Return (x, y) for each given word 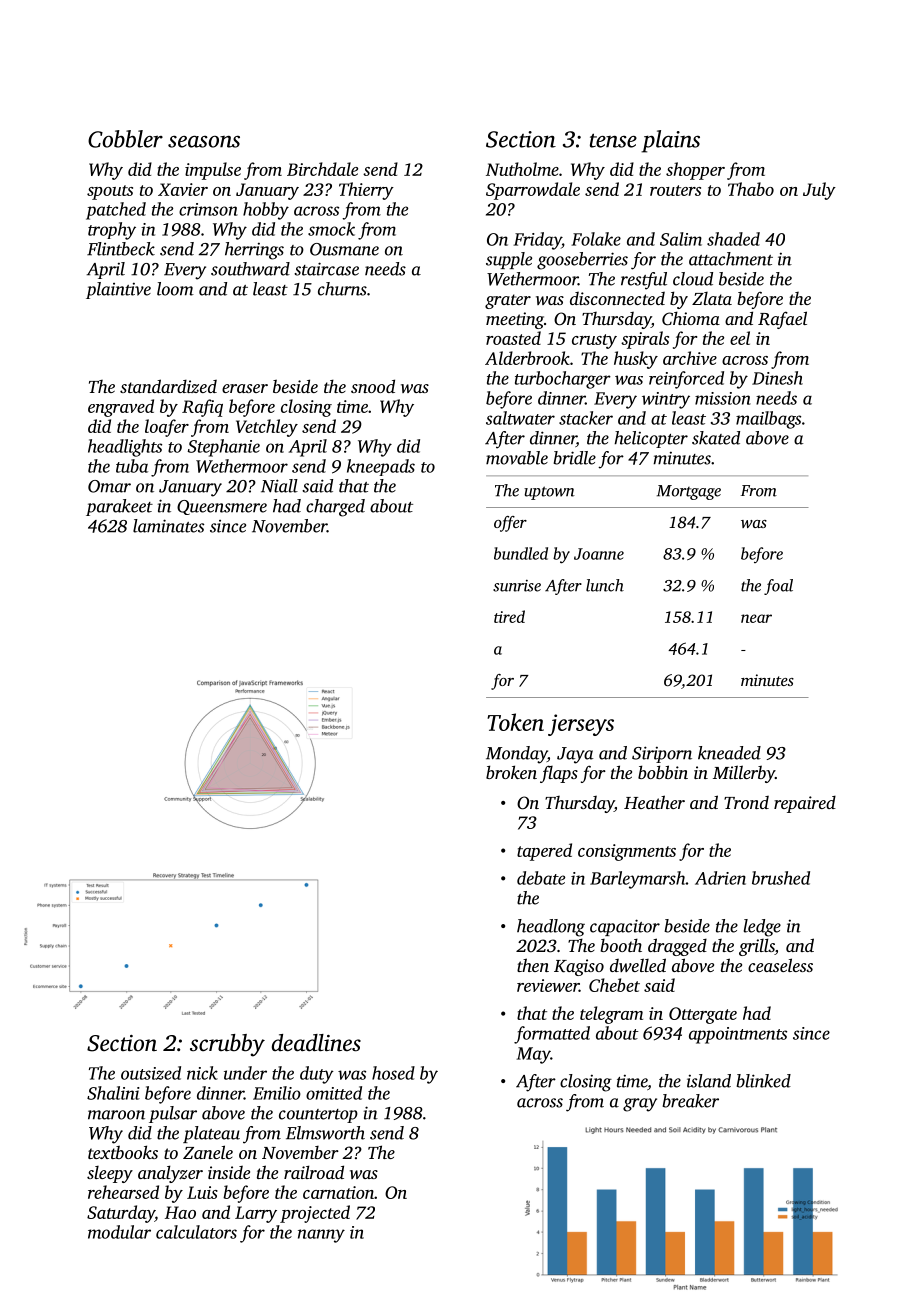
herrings (254, 251)
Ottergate (703, 1015)
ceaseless (780, 965)
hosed (393, 1073)
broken (511, 772)
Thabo (751, 189)
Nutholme (522, 169)
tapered (544, 852)
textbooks (123, 1152)
